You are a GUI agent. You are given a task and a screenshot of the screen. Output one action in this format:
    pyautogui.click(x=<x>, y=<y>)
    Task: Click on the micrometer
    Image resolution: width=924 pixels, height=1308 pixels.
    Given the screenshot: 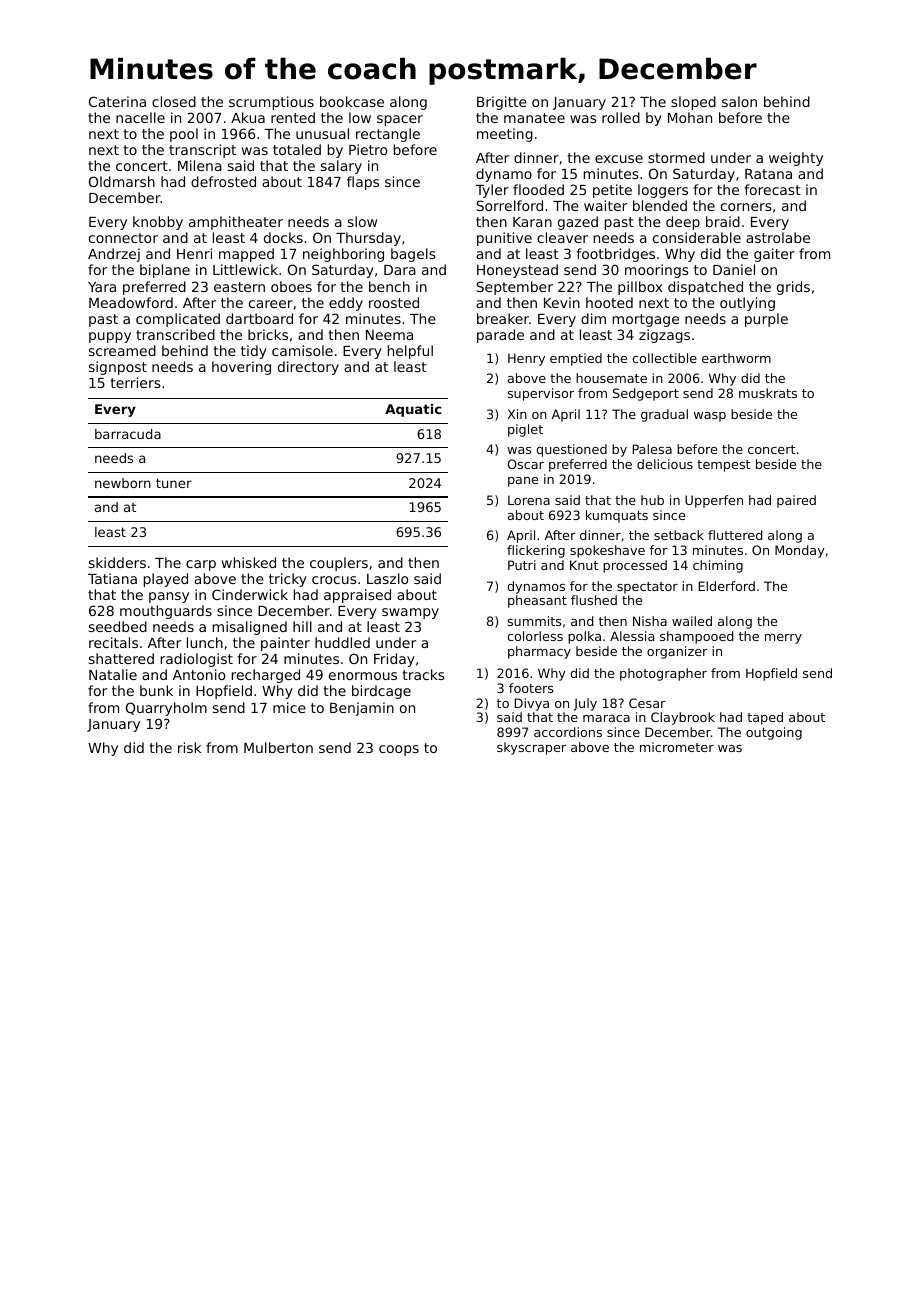 What is the action you would take?
    pyautogui.click(x=677, y=747)
